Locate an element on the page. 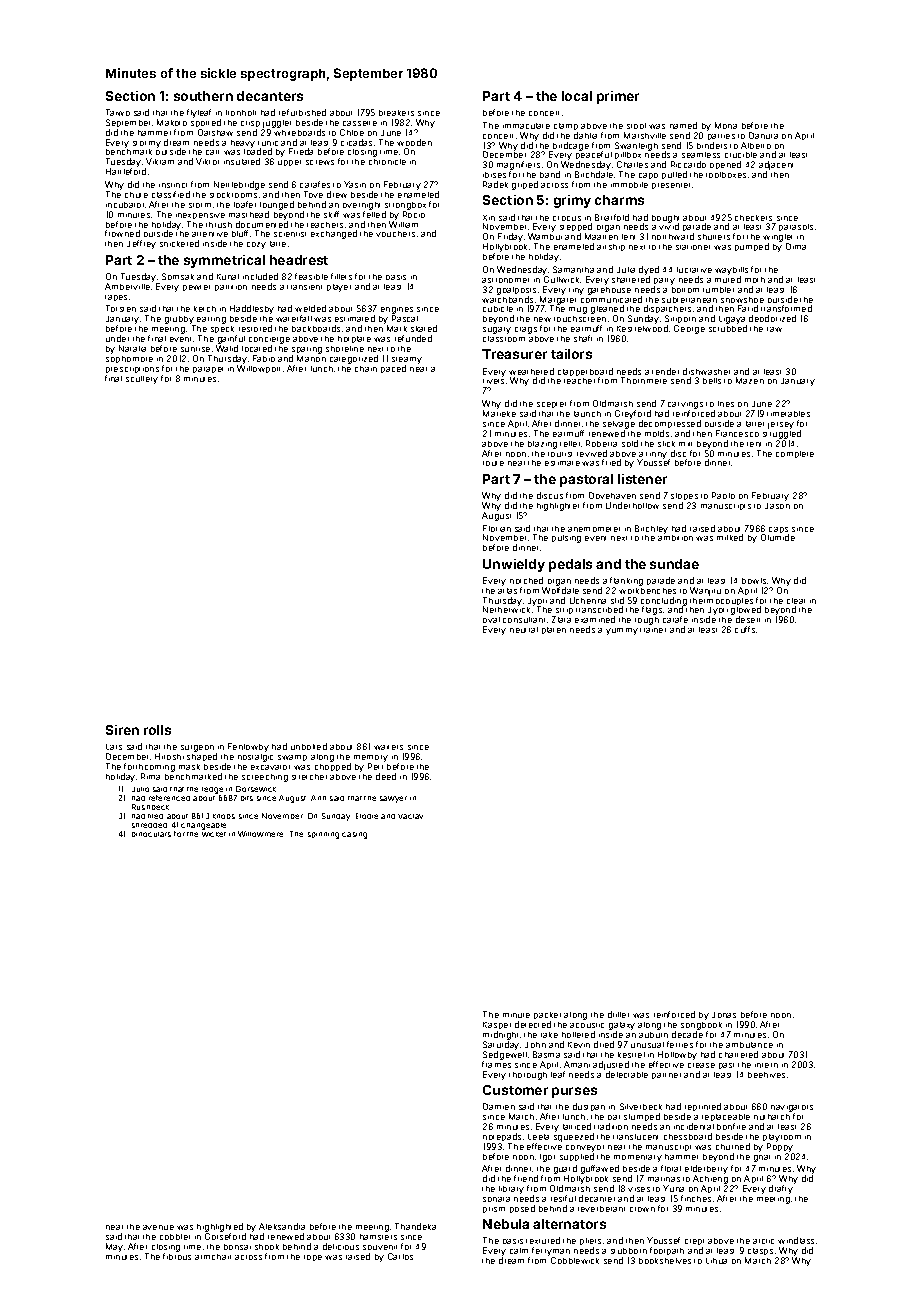  Siren is located at coordinates (122, 730).
